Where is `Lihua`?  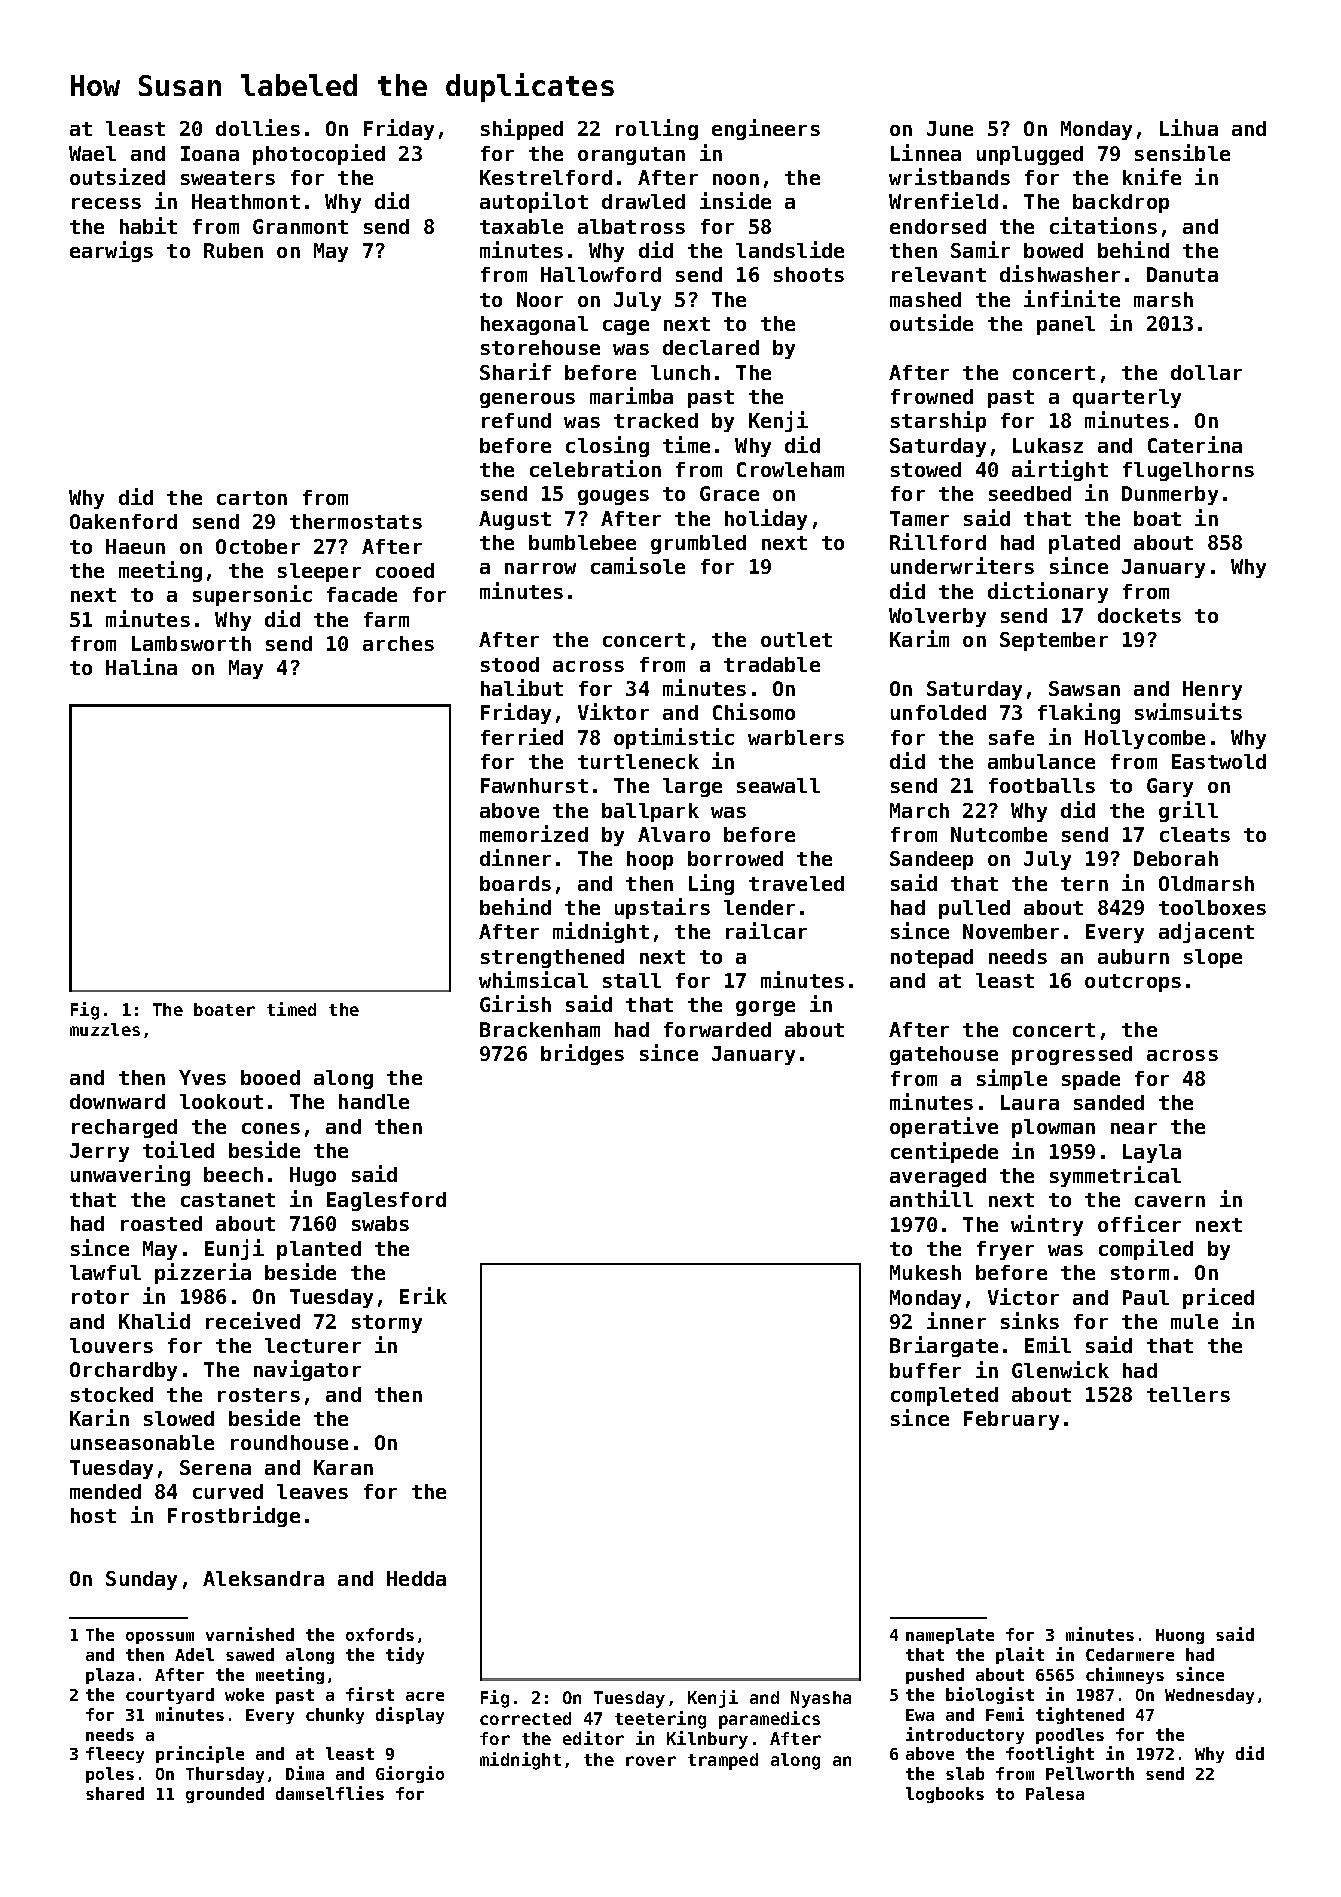
Lihua is located at coordinates (1189, 127).
